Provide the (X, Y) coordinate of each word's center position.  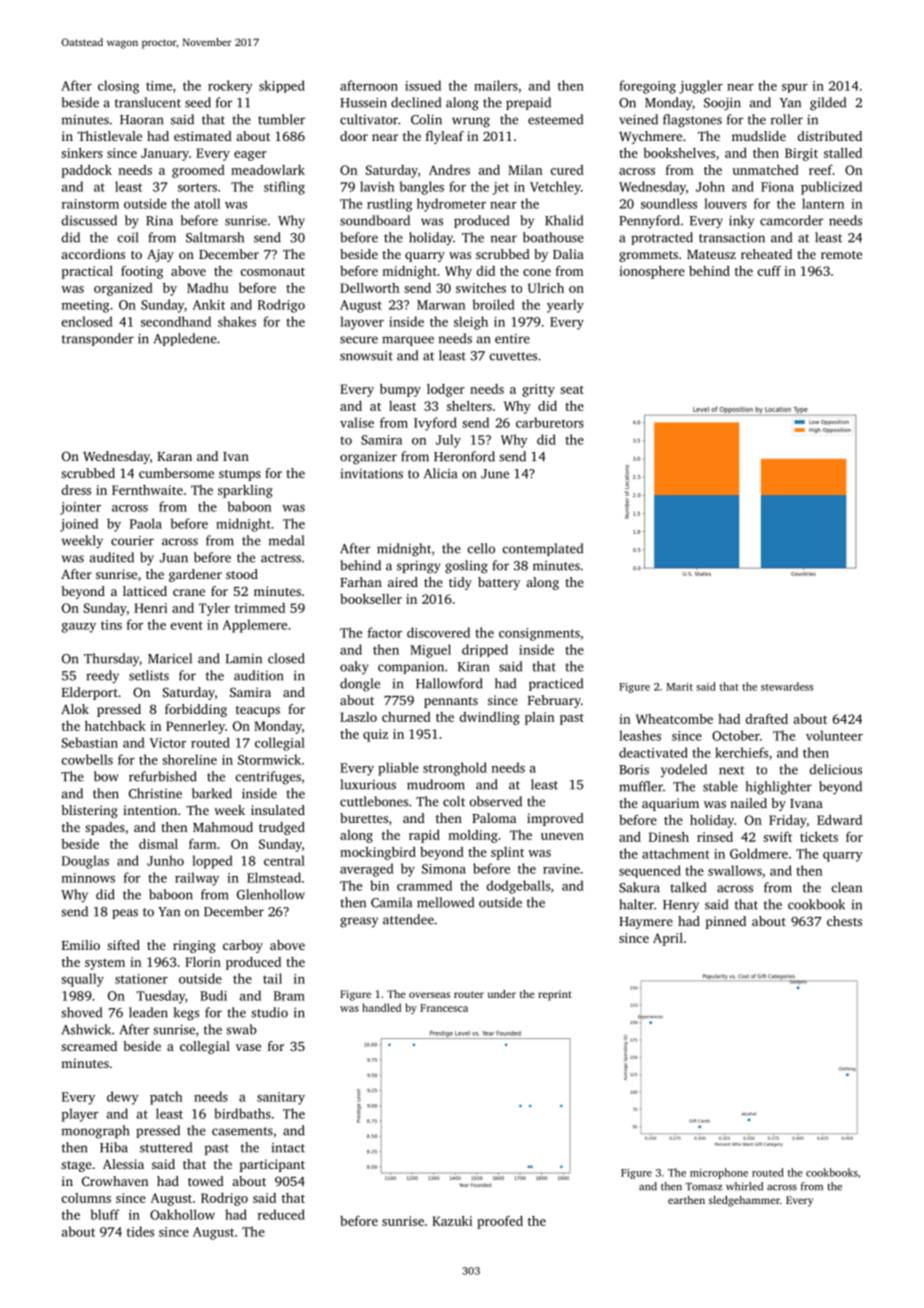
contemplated (543, 549)
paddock (86, 171)
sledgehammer (744, 1201)
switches (481, 288)
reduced (281, 1214)
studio (269, 1012)
